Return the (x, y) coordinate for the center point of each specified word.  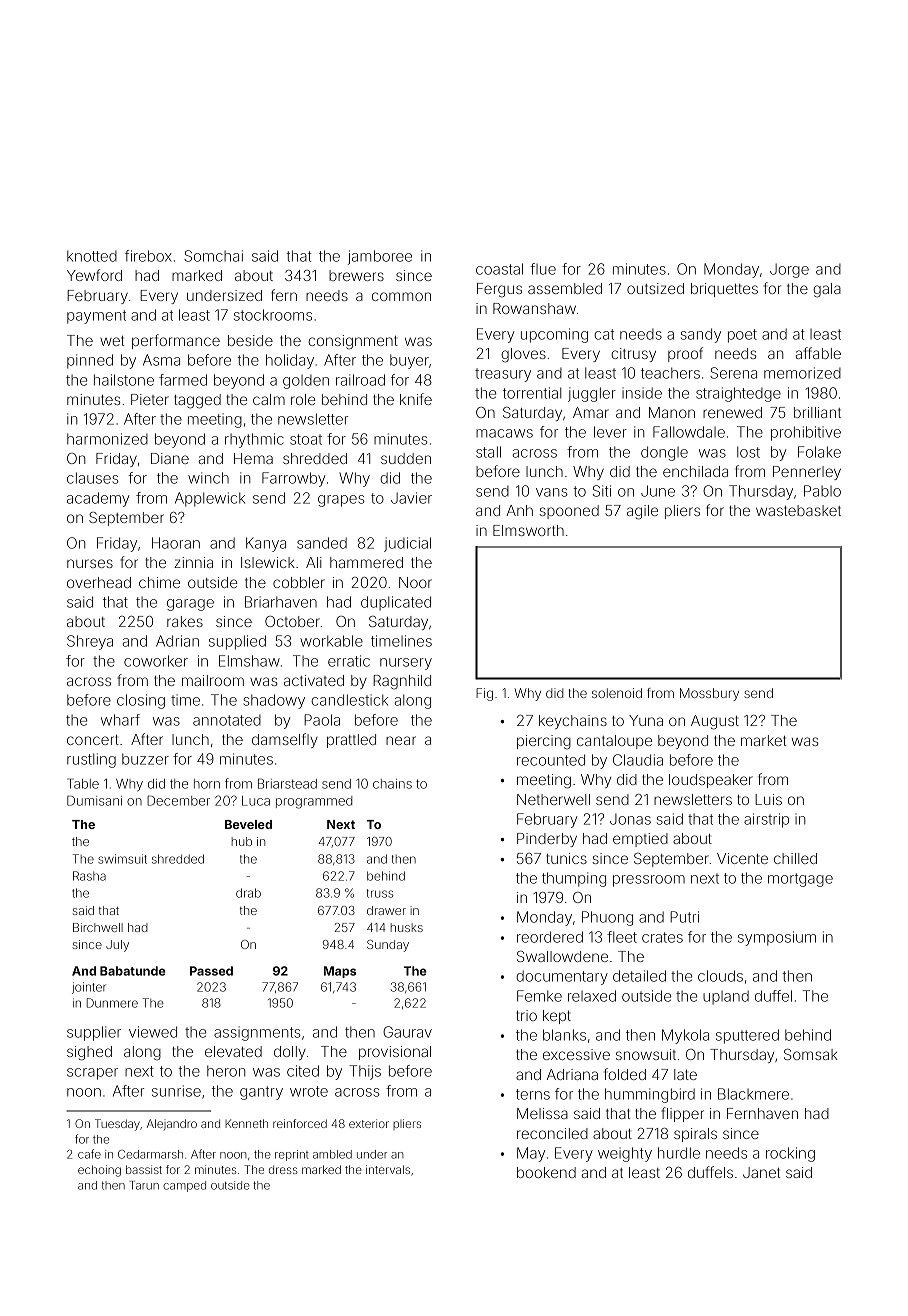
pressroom (649, 881)
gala (827, 290)
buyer (409, 361)
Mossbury (709, 694)
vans (552, 492)
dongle (664, 453)
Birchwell (98, 927)
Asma (161, 360)
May (531, 1154)
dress (283, 1169)
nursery (406, 664)
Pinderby (547, 840)
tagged (197, 401)
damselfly (285, 740)
